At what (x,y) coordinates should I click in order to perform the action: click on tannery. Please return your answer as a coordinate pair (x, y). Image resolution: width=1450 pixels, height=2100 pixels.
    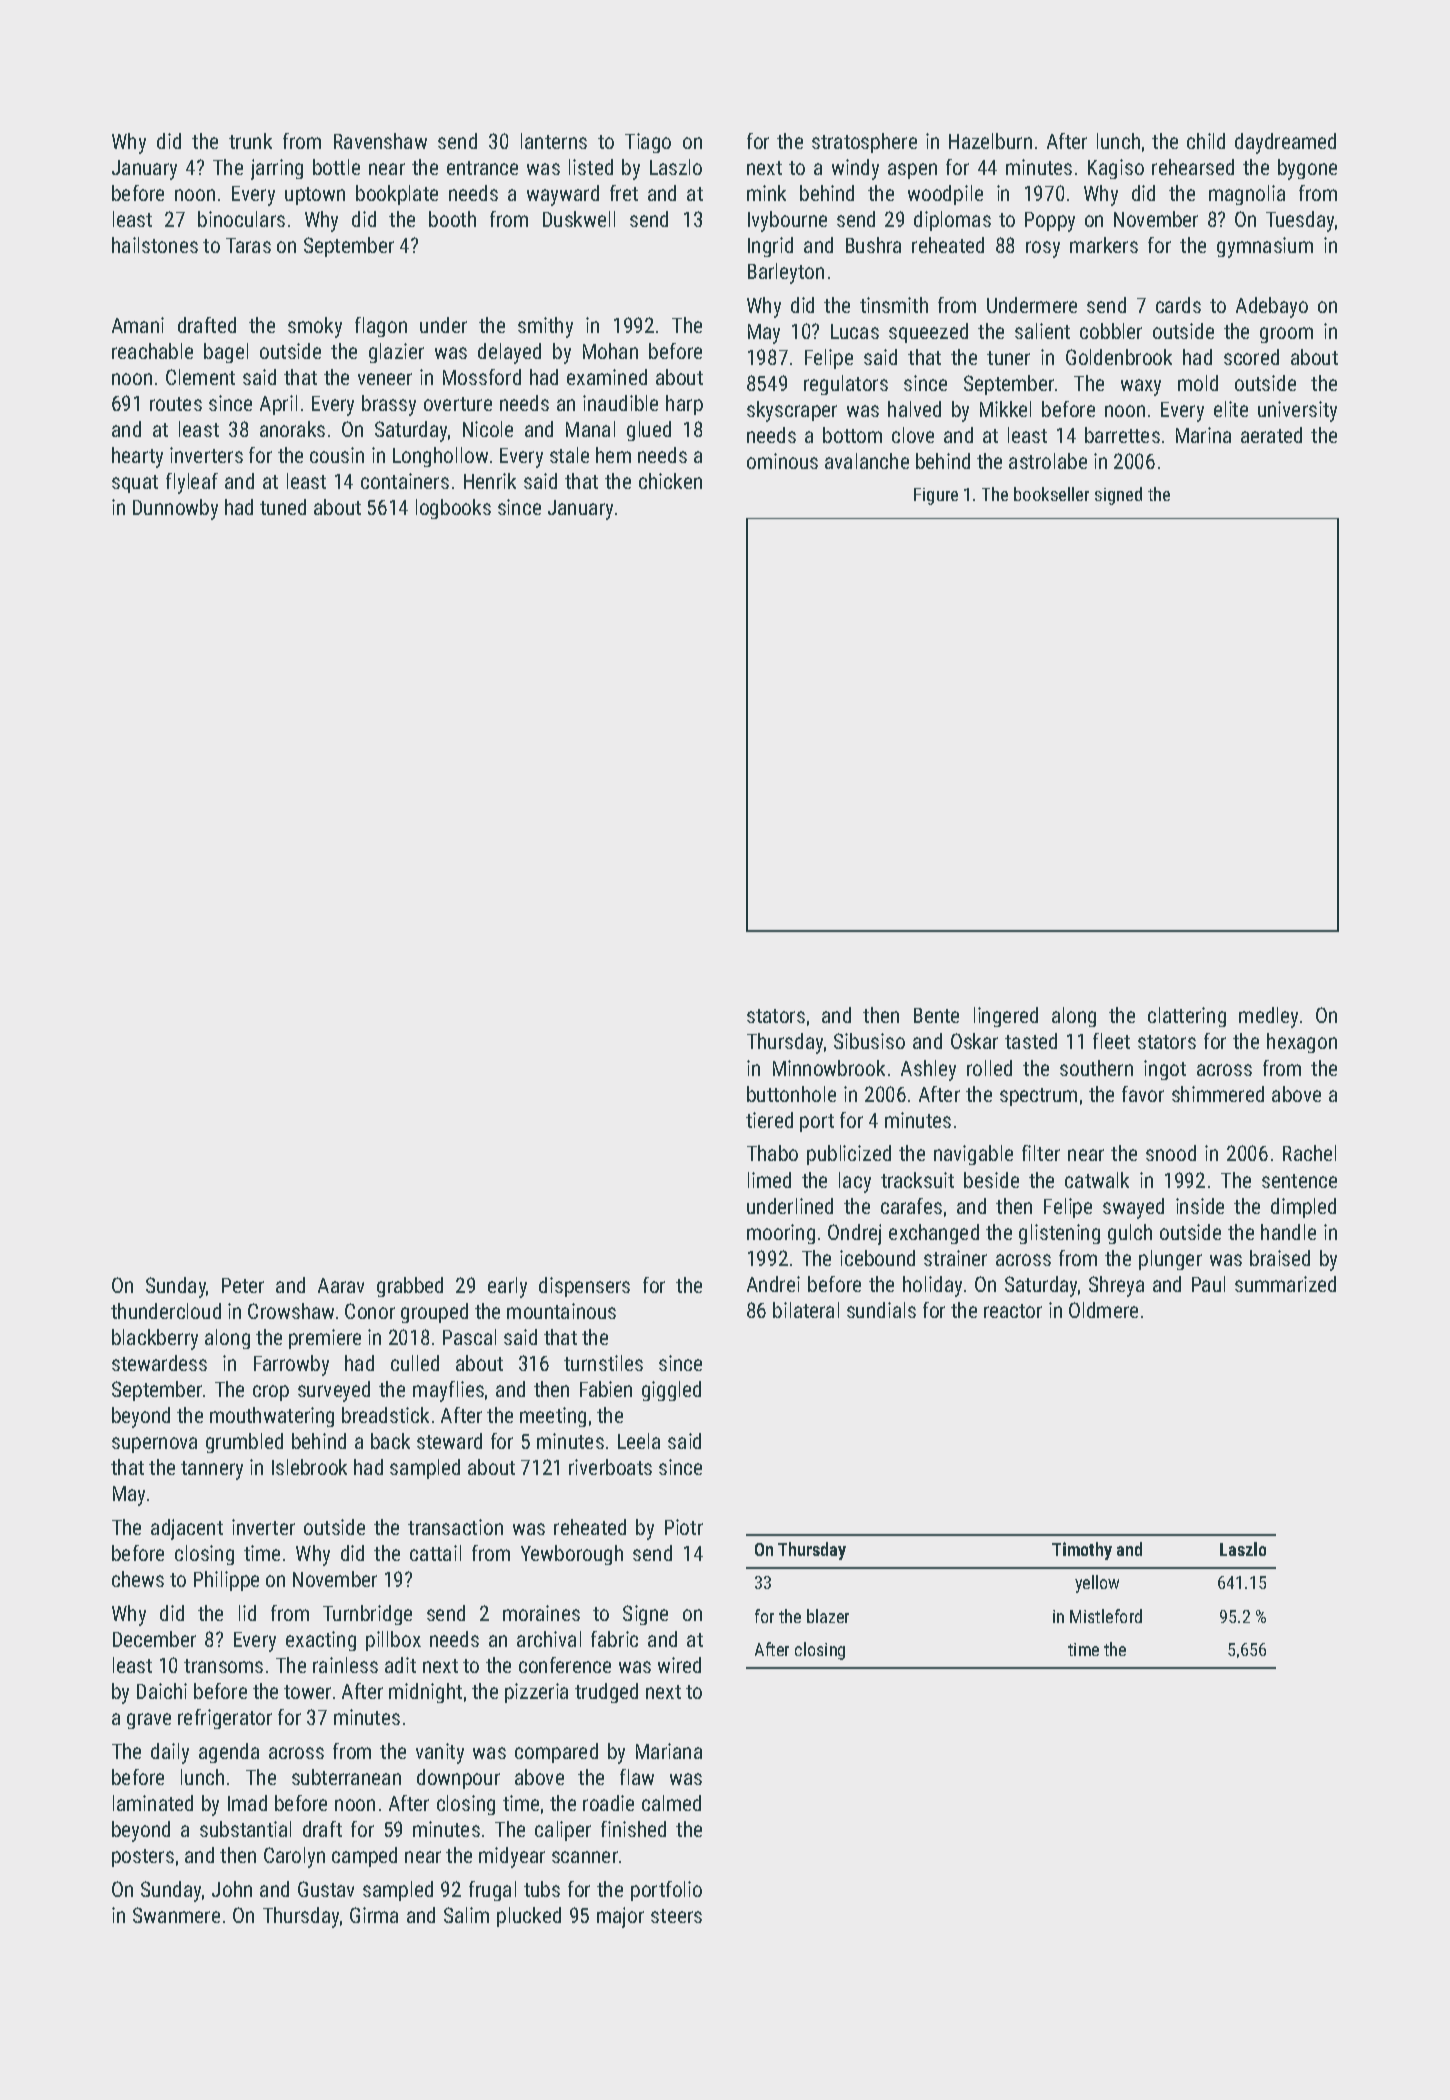
    Looking at the image, I should click on (212, 1470).
